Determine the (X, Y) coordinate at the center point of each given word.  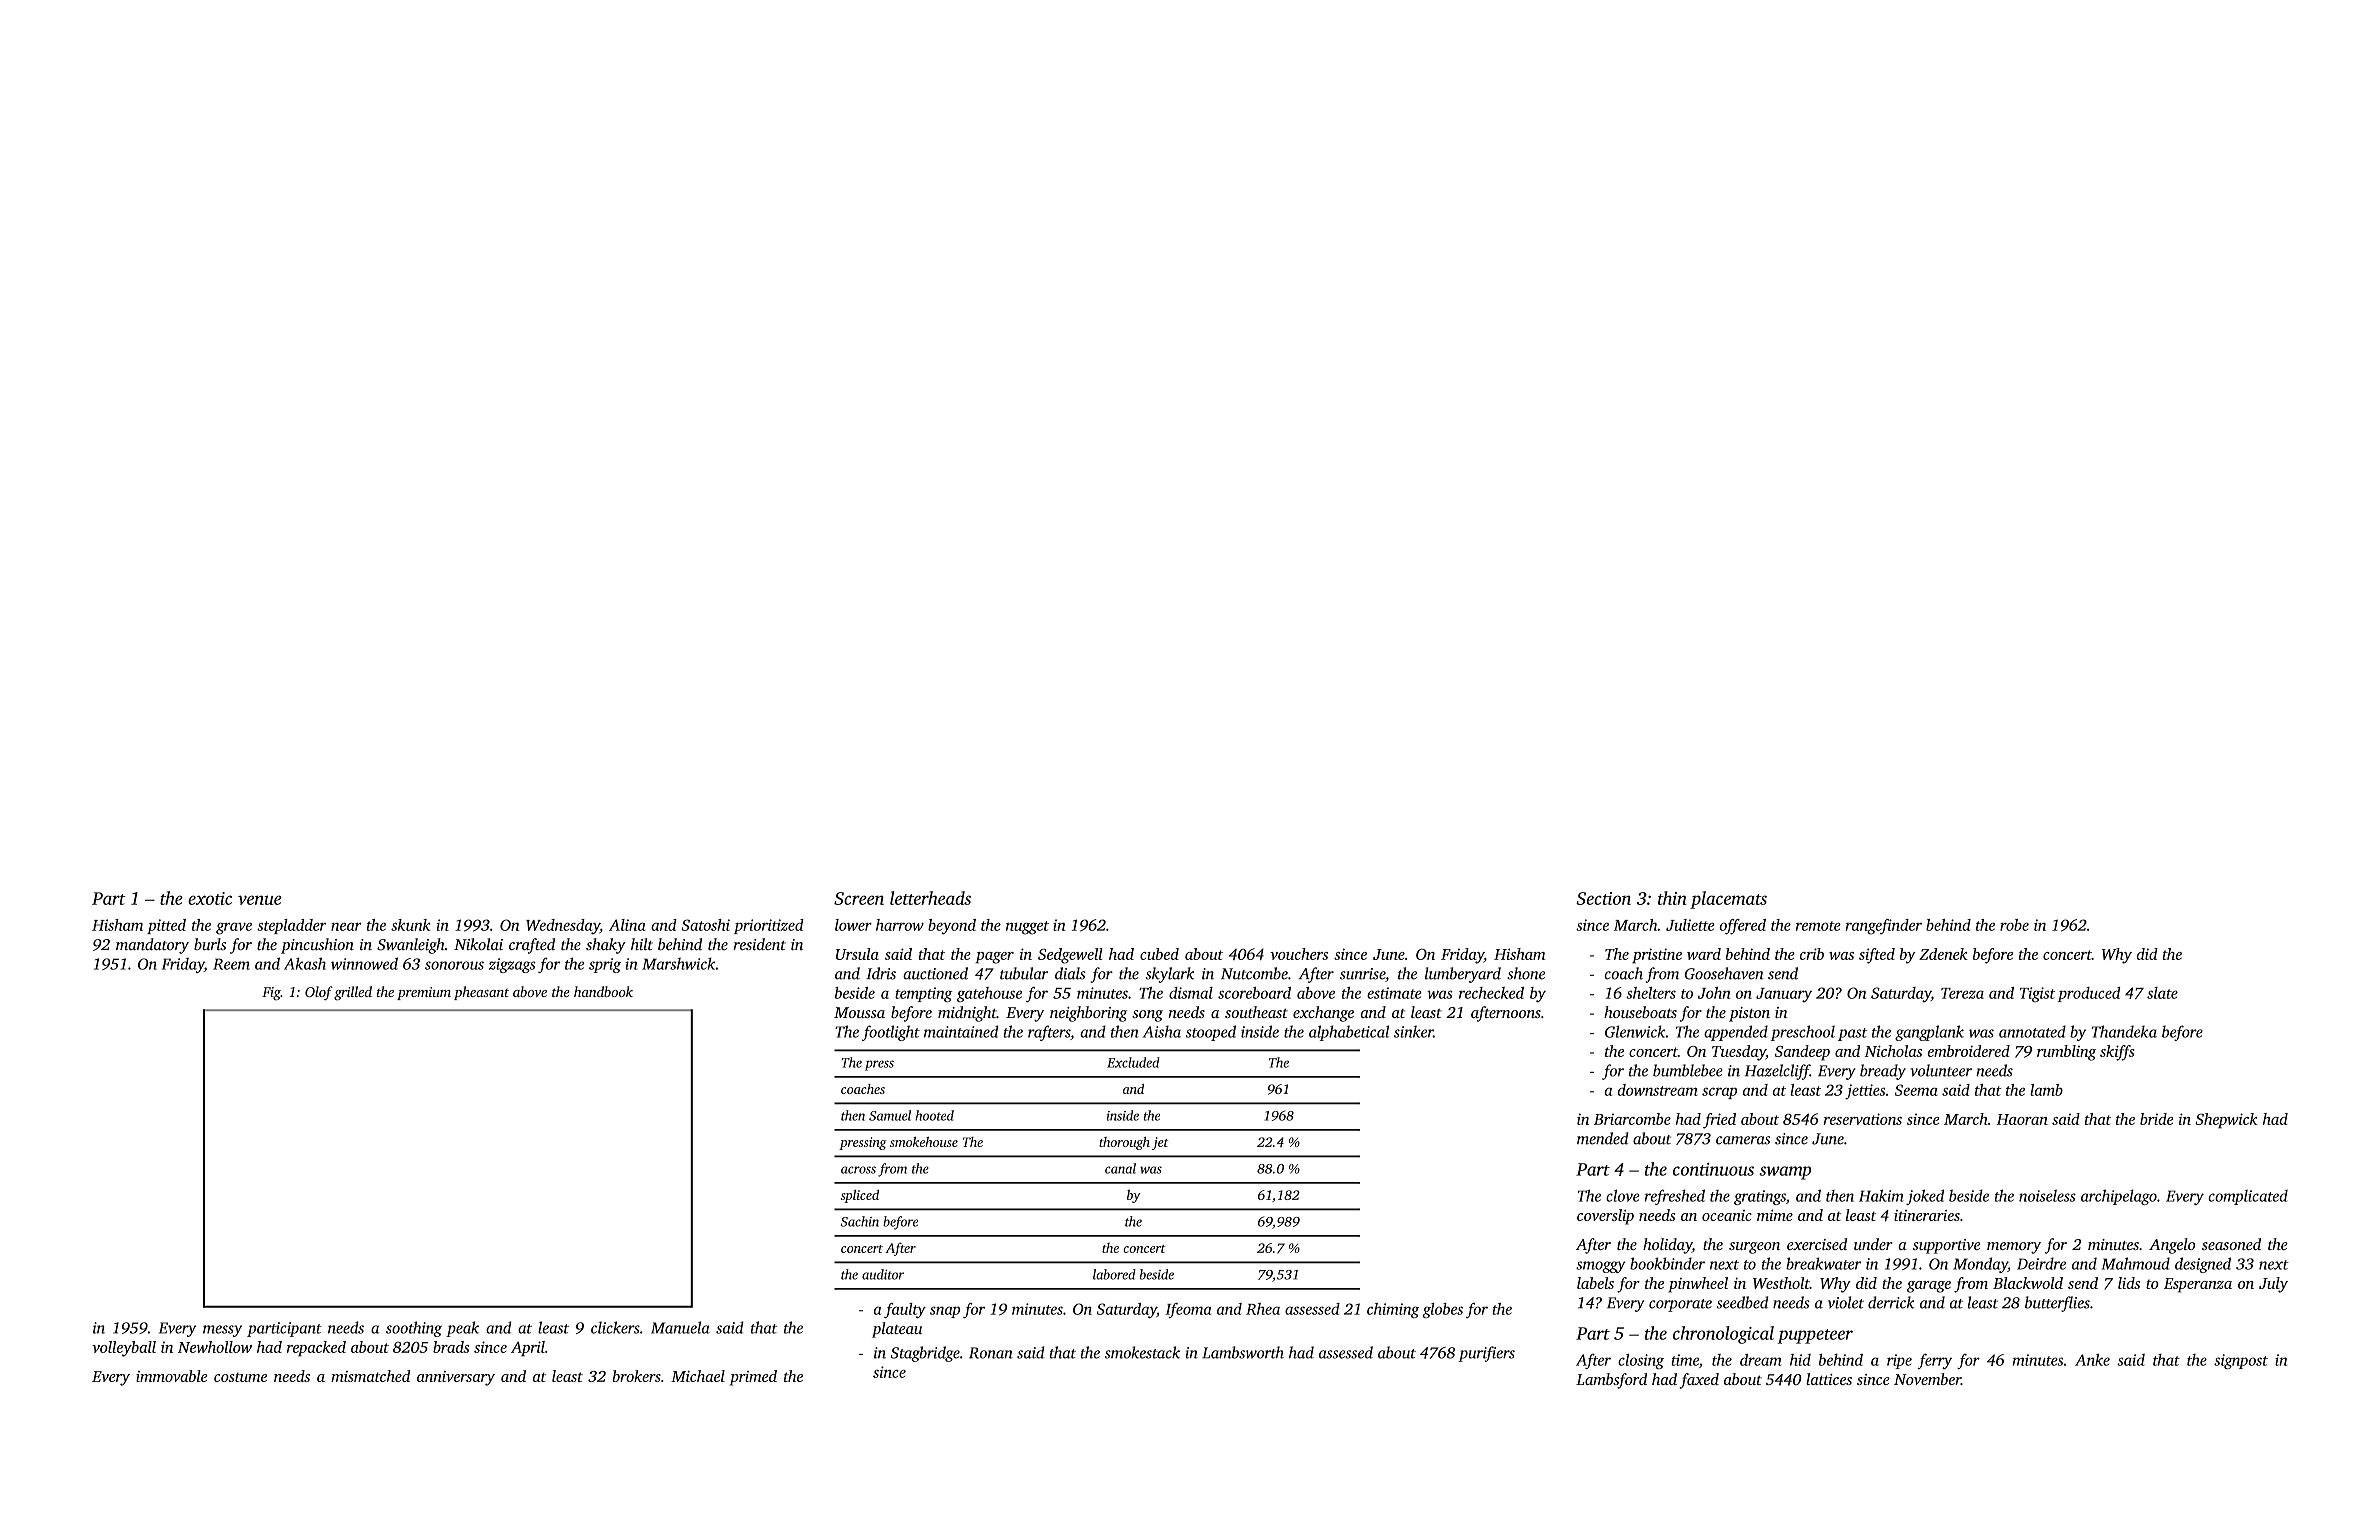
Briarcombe (1632, 1119)
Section (1603, 898)
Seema (1916, 1090)
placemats (1728, 900)
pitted (166, 926)
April (528, 1349)
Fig (271, 994)
